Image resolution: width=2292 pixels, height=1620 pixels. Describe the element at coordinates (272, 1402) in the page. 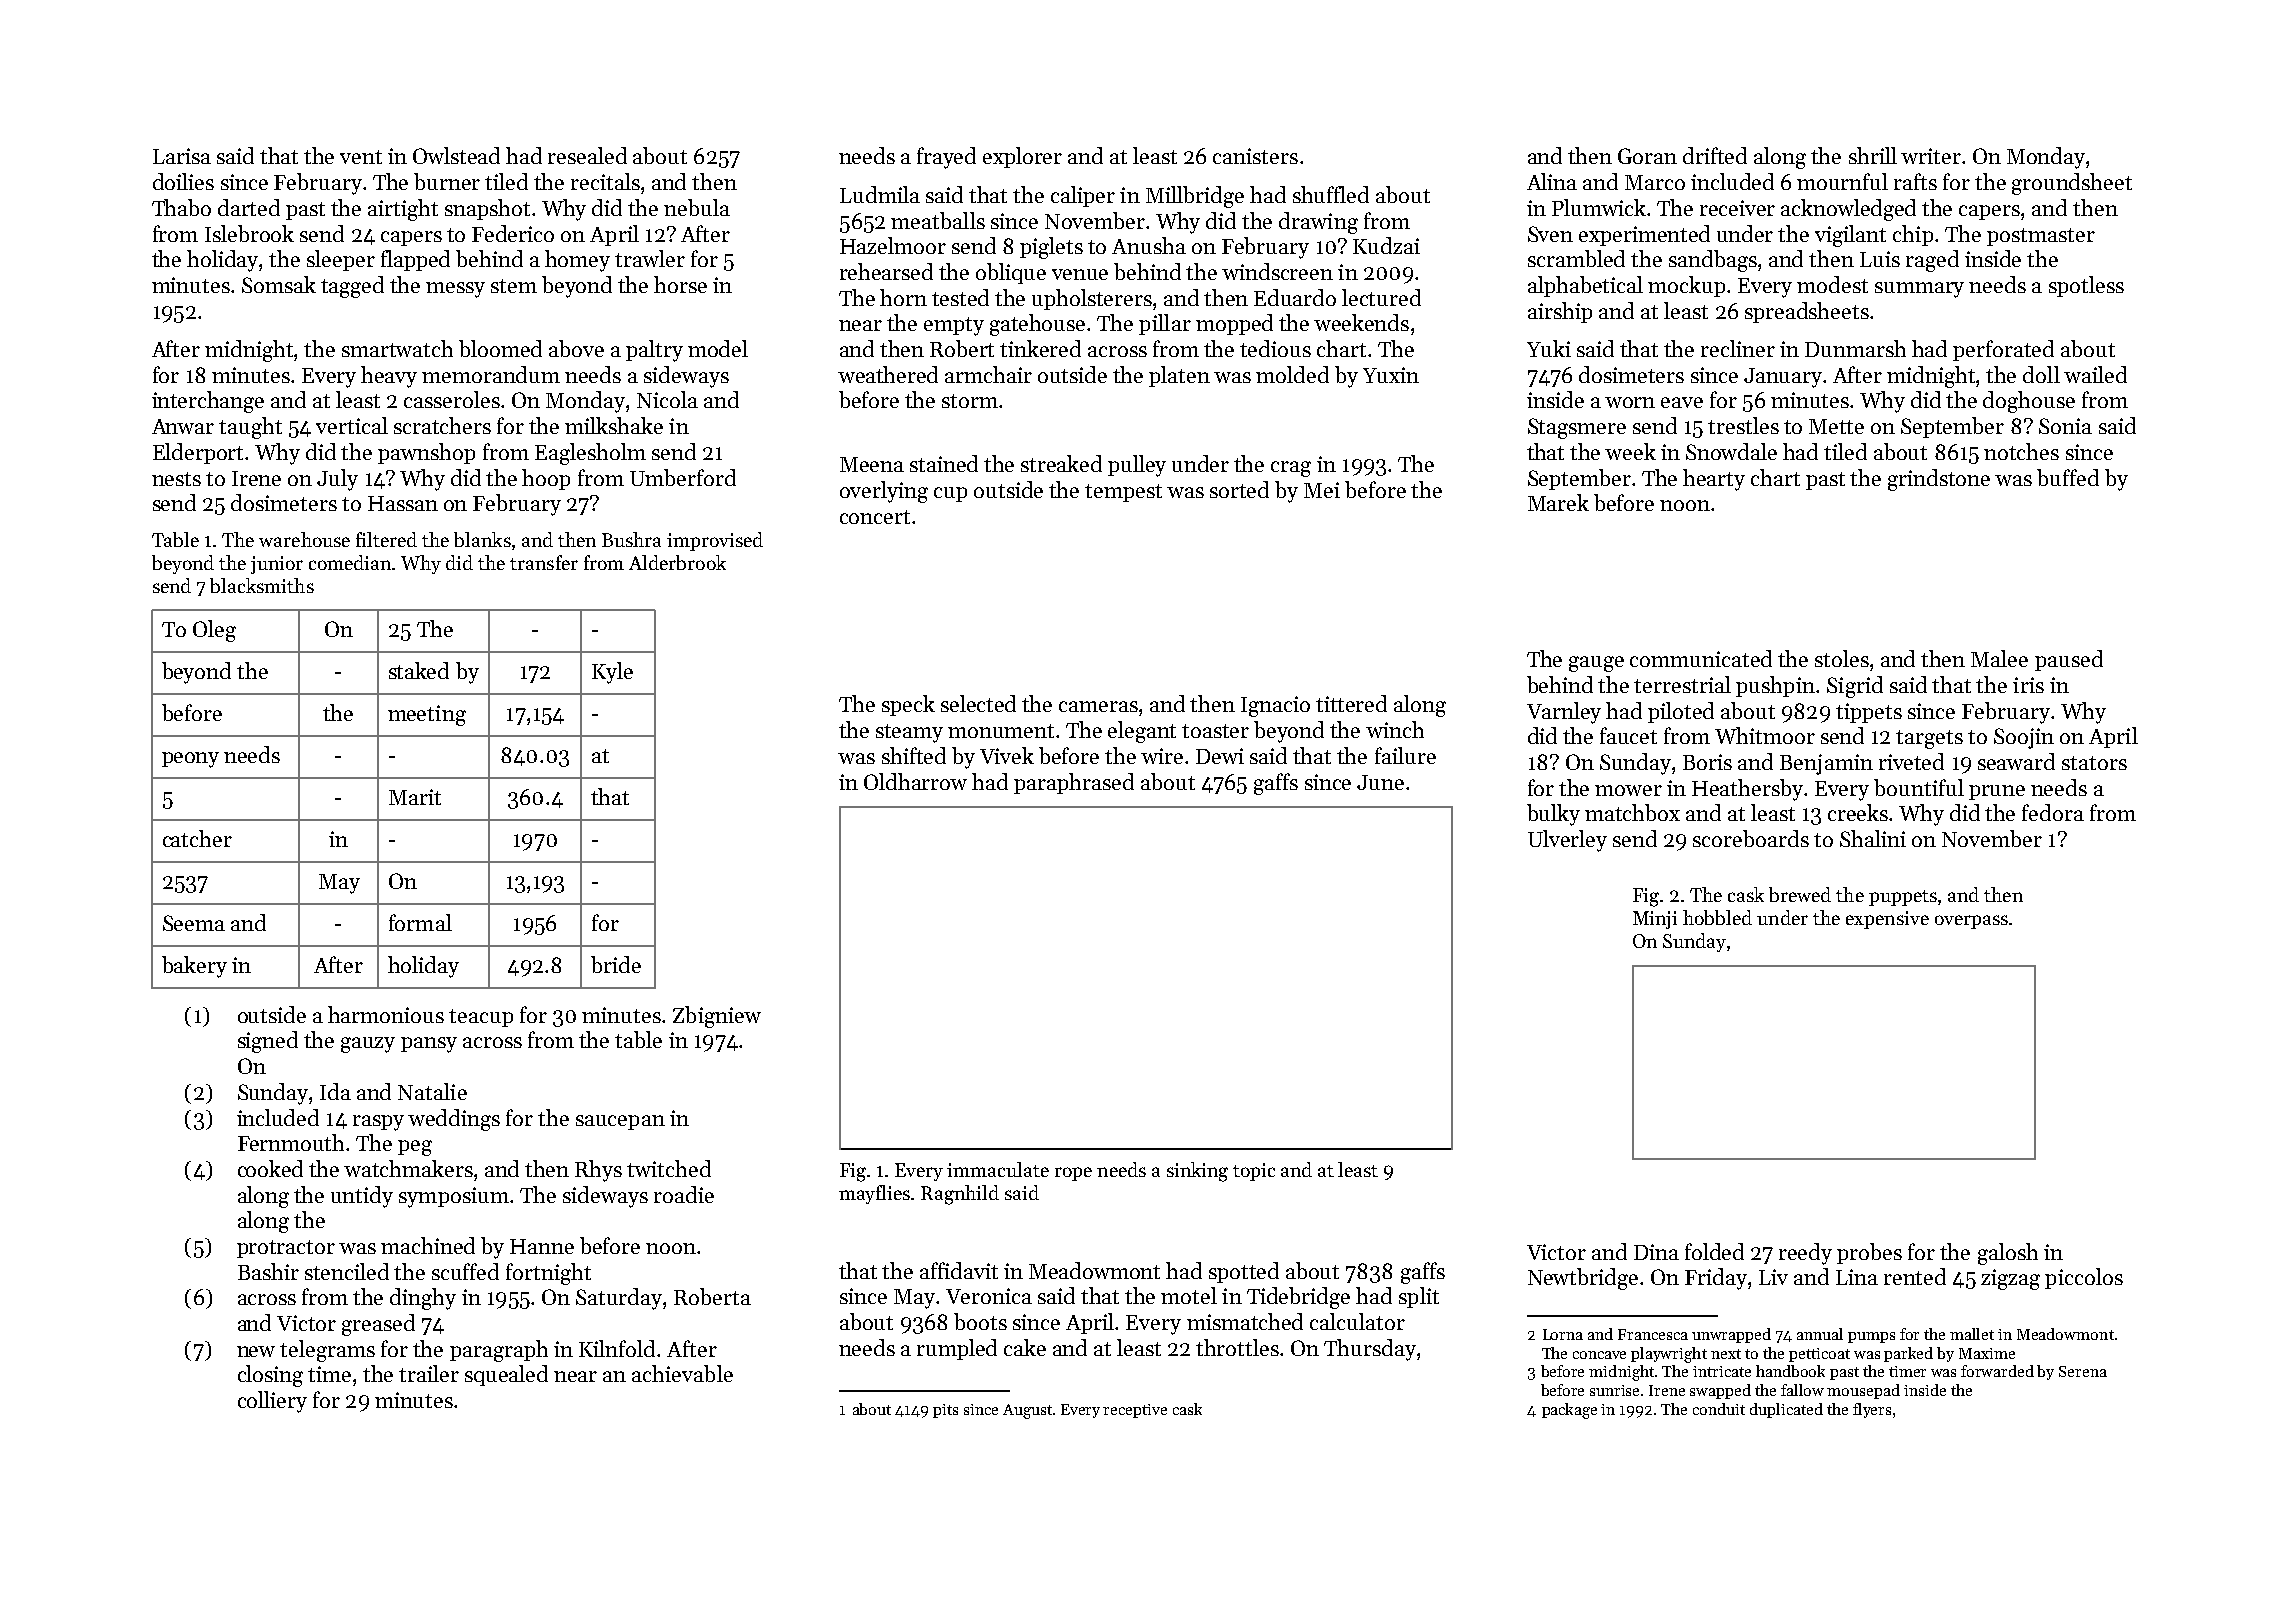

I see `colliery` at that location.
